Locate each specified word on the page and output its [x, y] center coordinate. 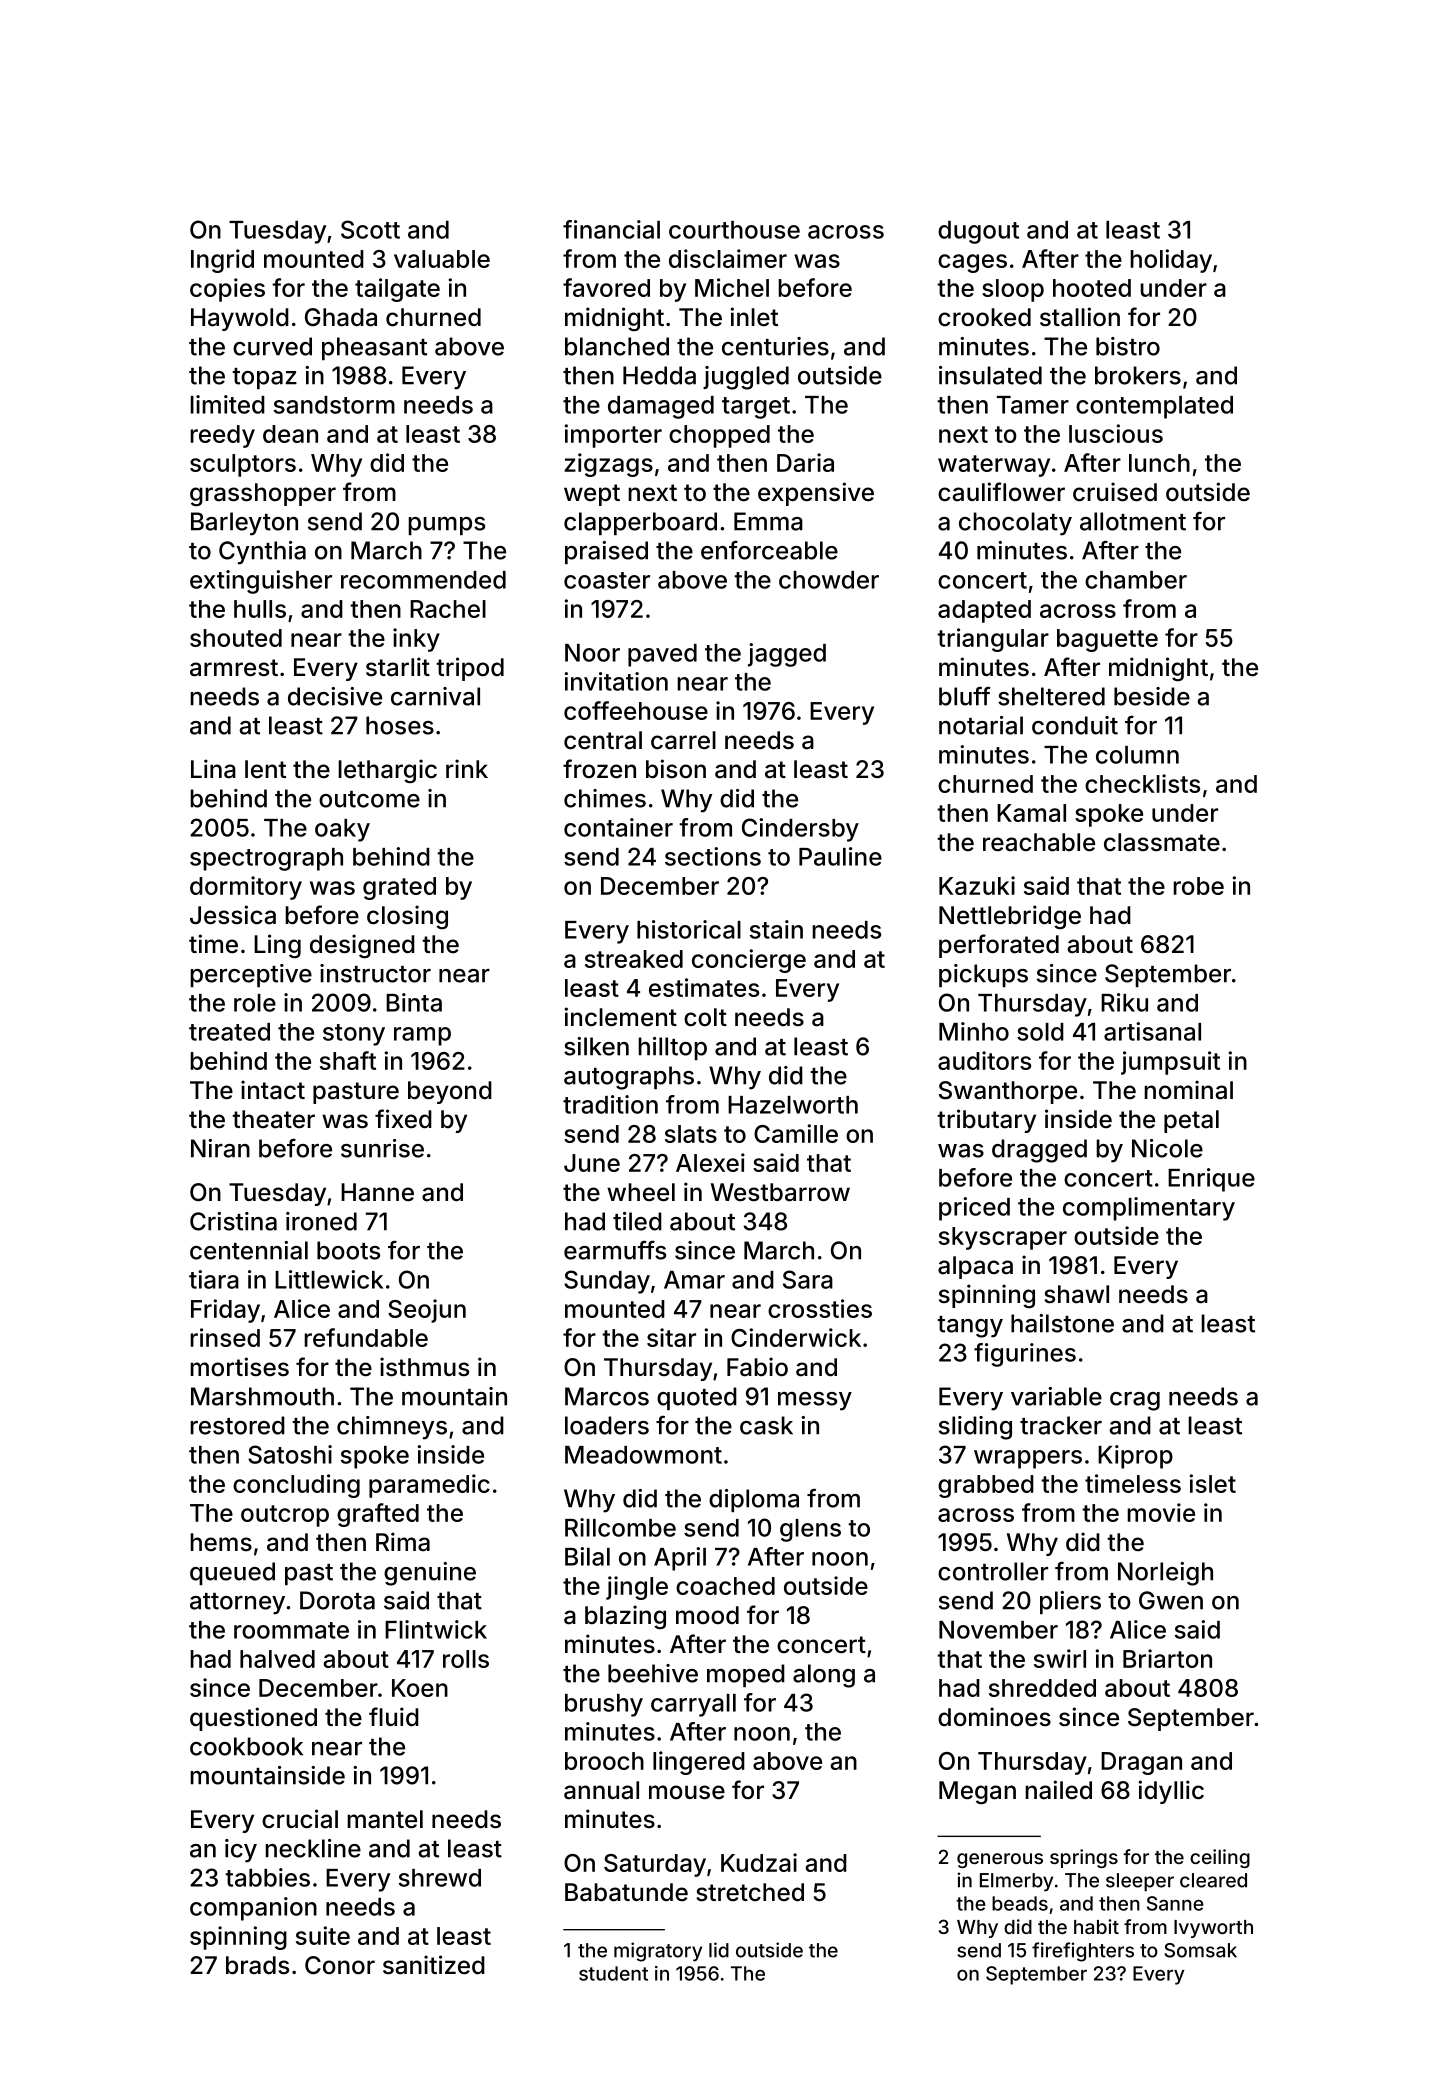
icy [241, 1851]
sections [713, 856]
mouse [687, 1792]
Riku [1124, 1002]
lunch [1159, 463]
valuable [442, 259]
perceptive [251, 975]
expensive [816, 494]
